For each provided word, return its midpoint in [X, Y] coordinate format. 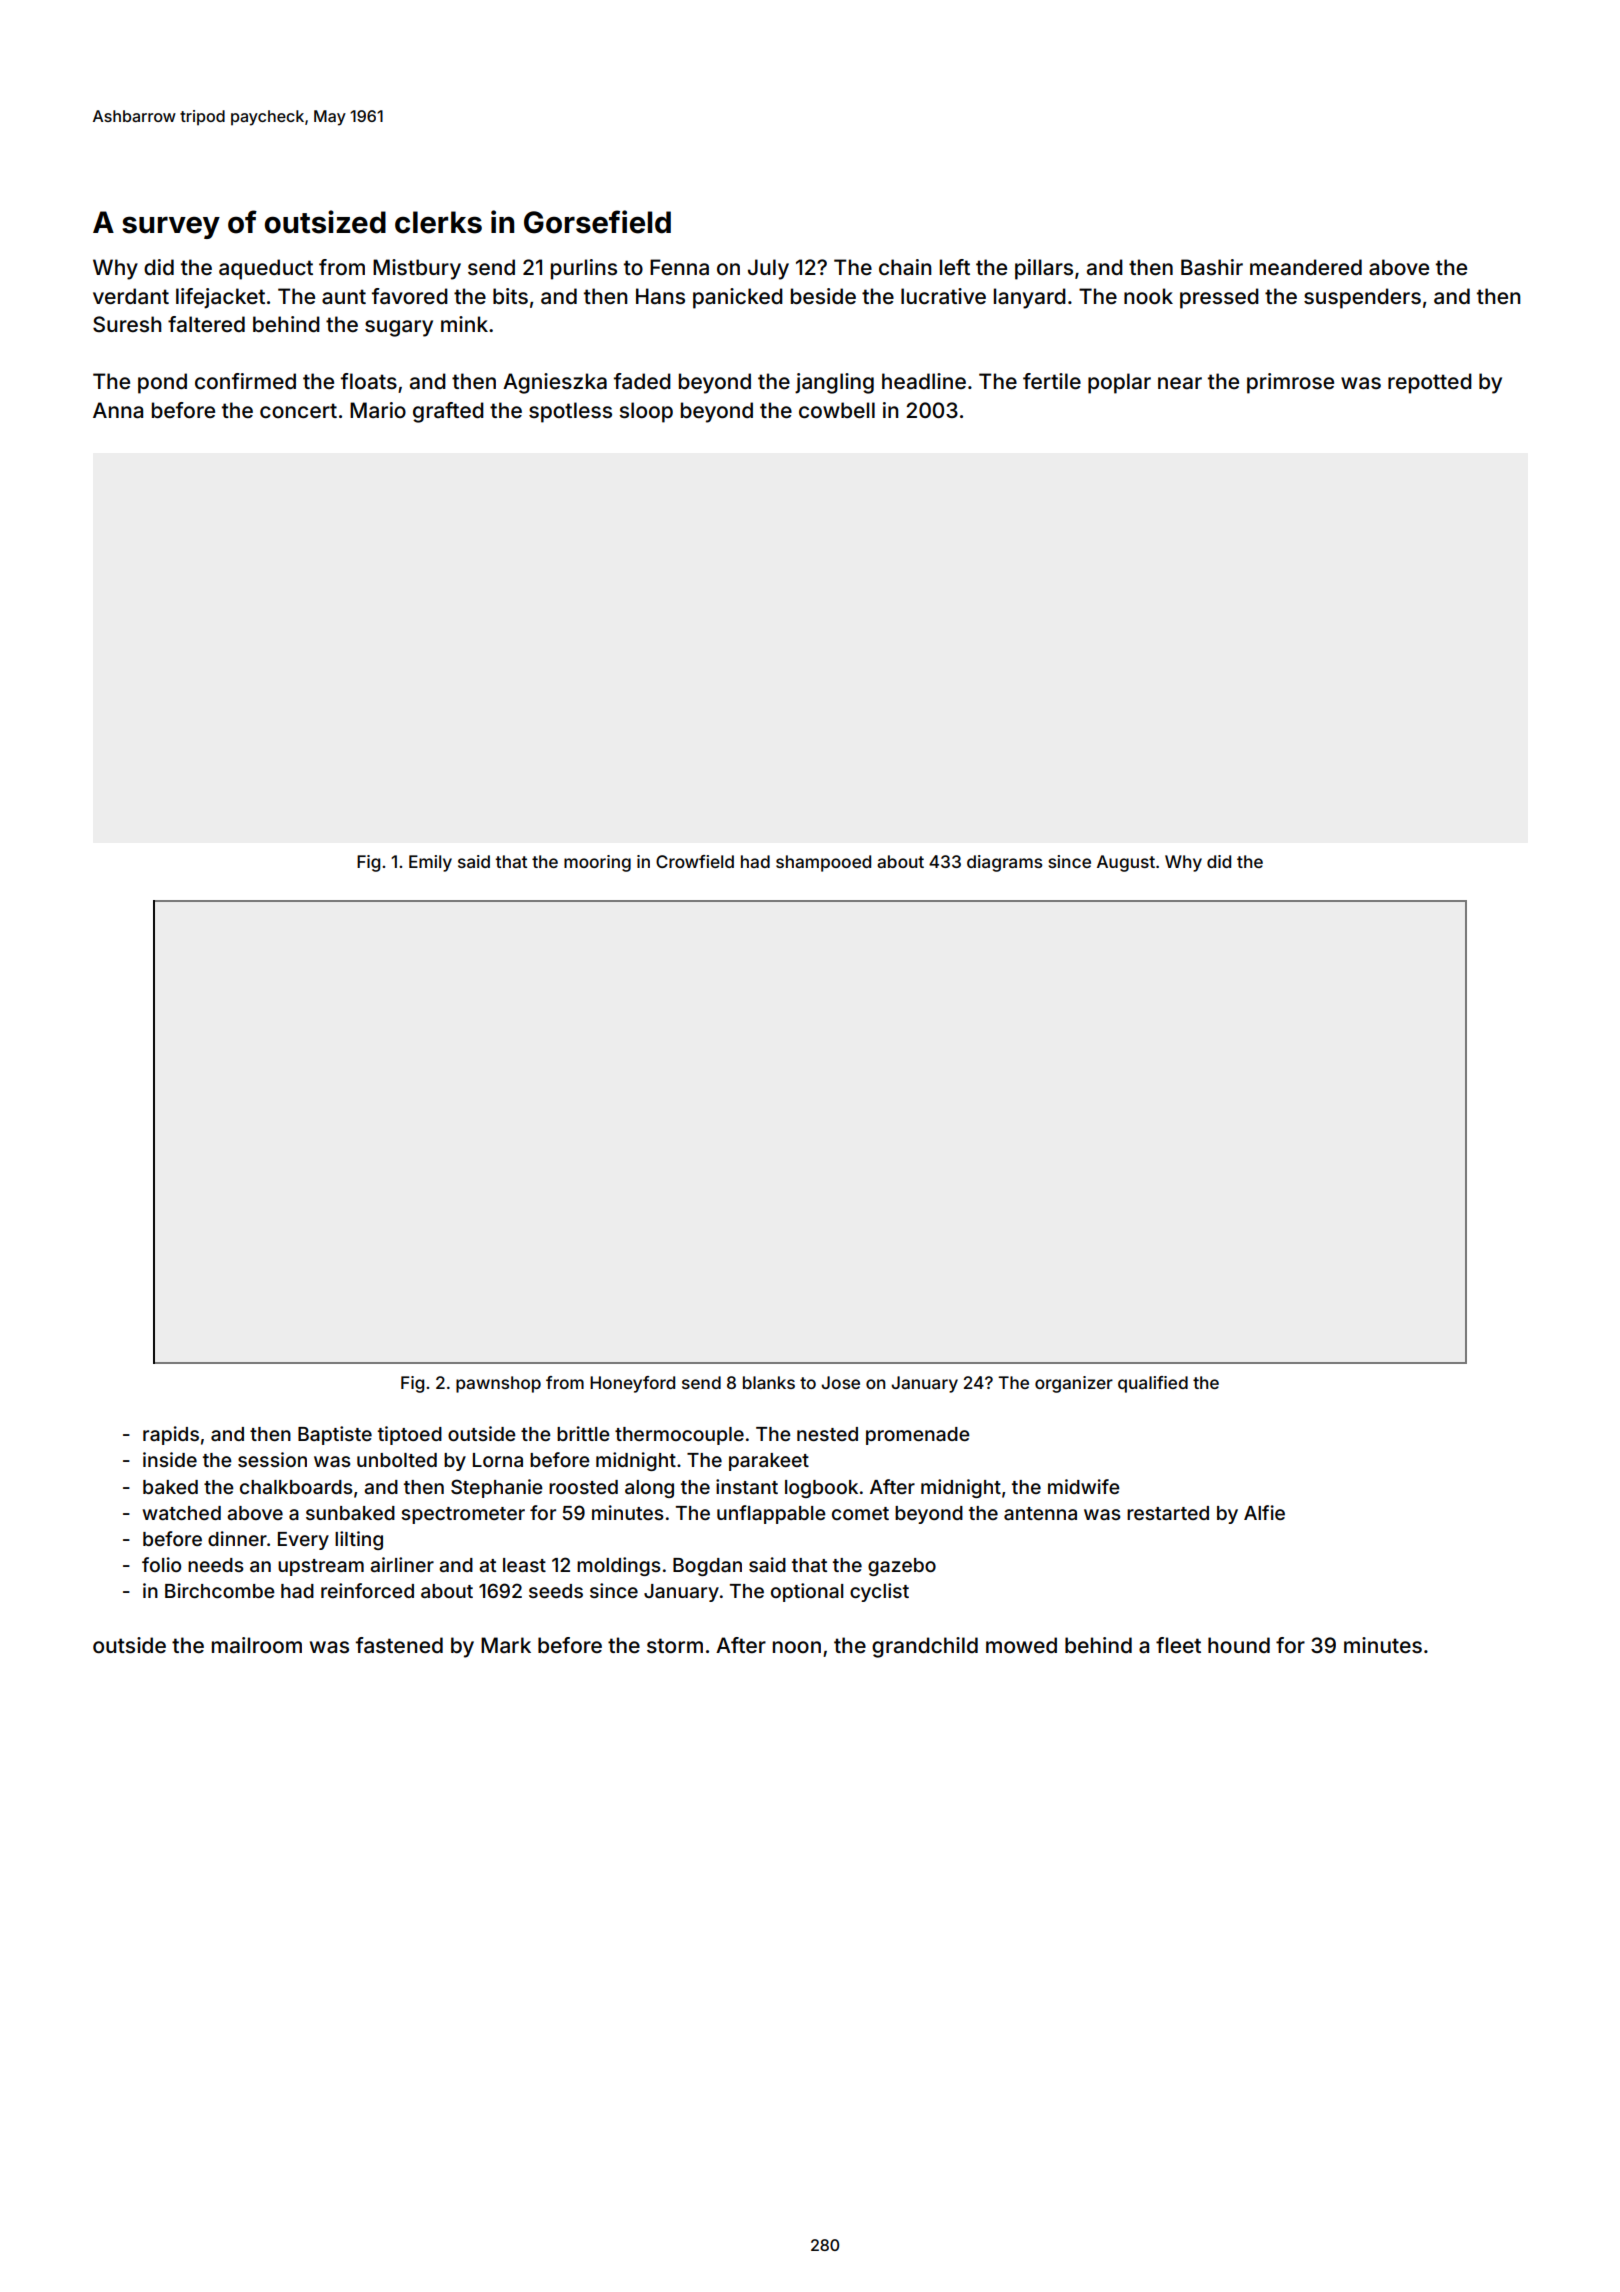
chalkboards [296, 1487]
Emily [430, 863]
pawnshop [498, 1384]
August [1126, 863]
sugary [399, 328]
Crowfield [695, 861]
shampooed [823, 863]
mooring [597, 863]
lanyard [1030, 298]
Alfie [1264, 1512]
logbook [821, 1489]
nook [1148, 296]
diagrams [1004, 863]
